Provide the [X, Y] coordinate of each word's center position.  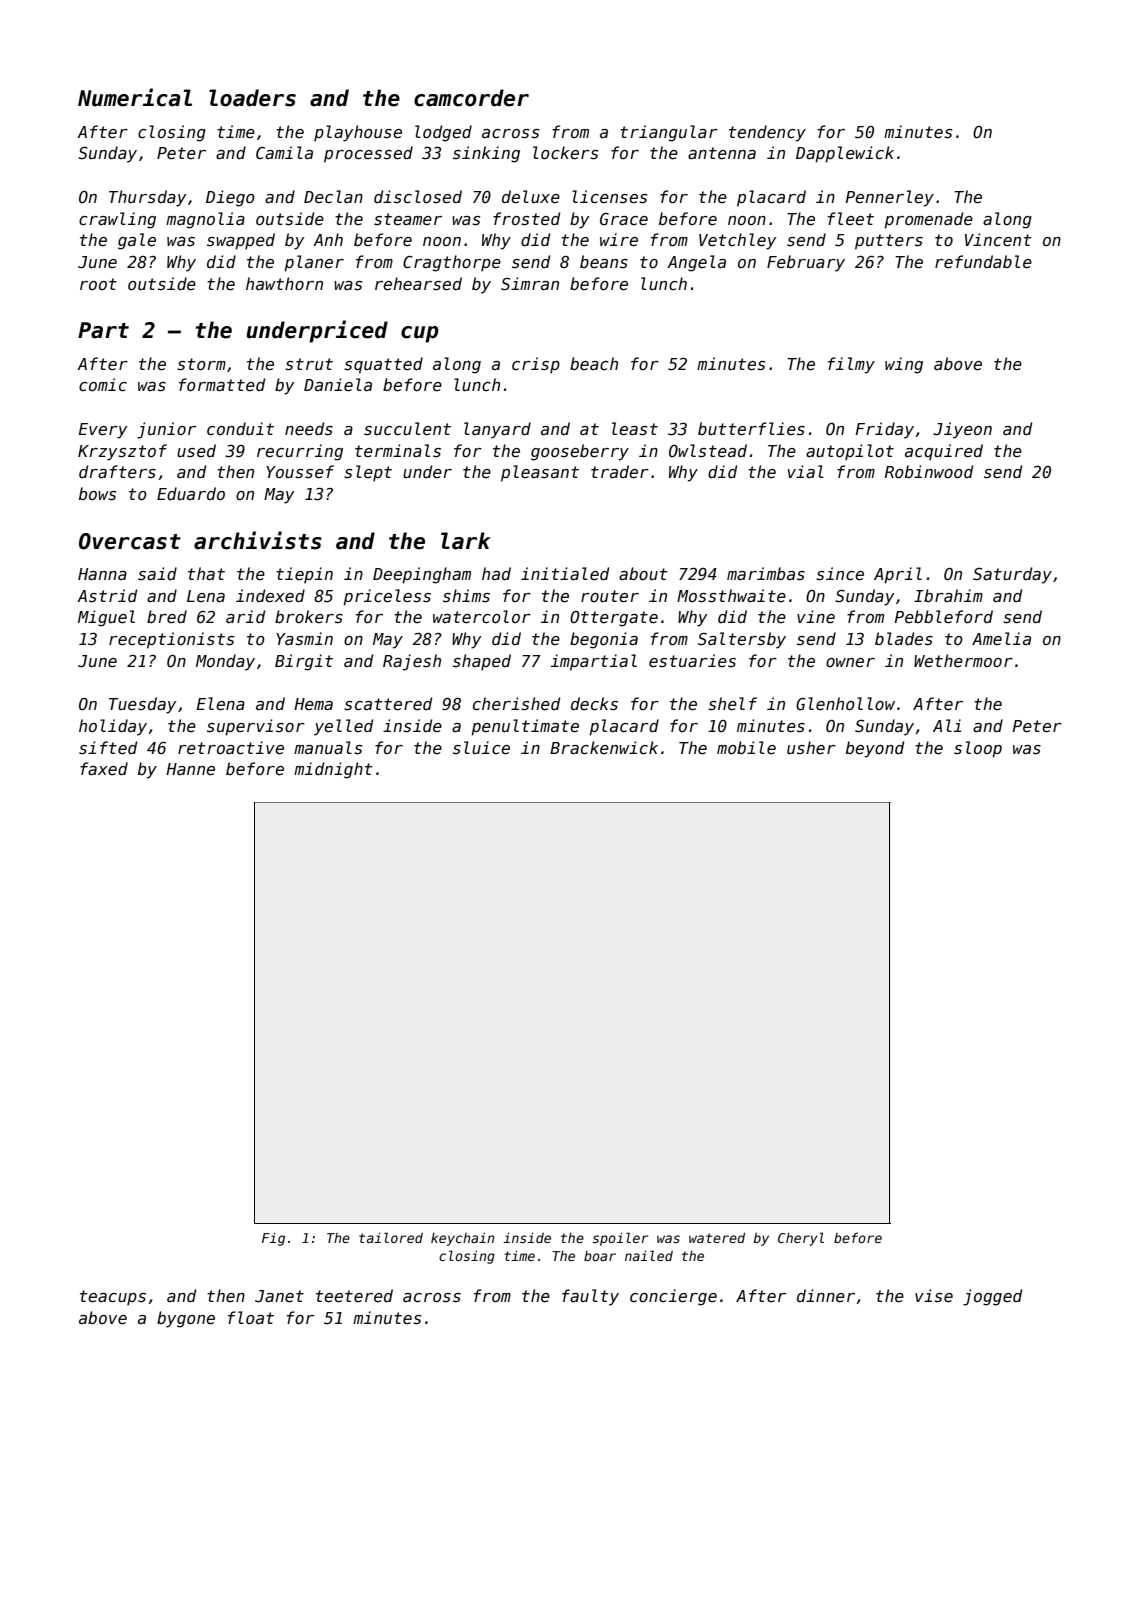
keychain [462, 1239]
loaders [252, 98]
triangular [669, 133]
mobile [746, 747]
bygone [186, 1319]
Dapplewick [845, 154]
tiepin [304, 575]
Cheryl [801, 1239]
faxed [104, 768]
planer [314, 263]
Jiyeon [962, 430]
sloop [978, 749]
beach [594, 363]
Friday [884, 430]
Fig [273, 1239]
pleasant [540, 473]
